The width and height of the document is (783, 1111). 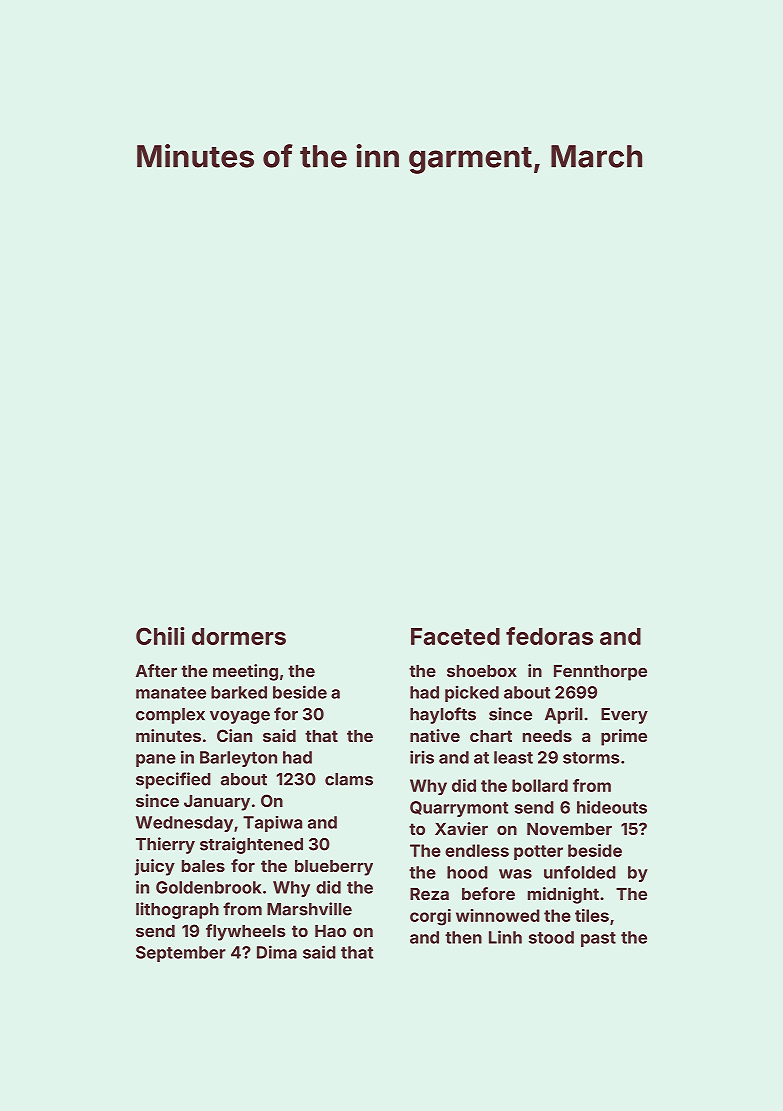 What do you see at coordinates (422, 757) in the document?
I see `iris` at bounding box center [422, 757].
